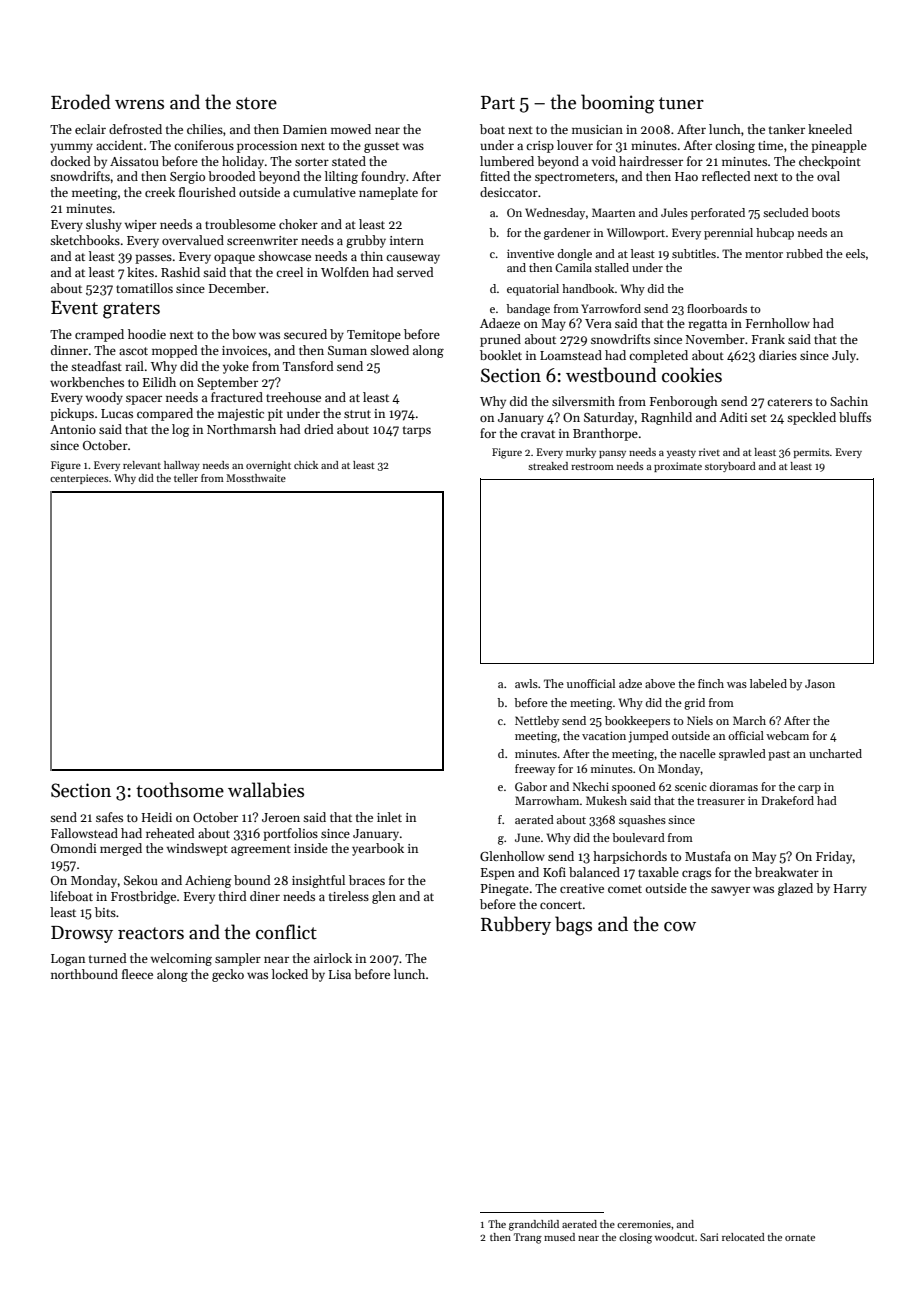 This screenshot has width=924, height=1308. I want to click on yoke, so click(236, 367).
